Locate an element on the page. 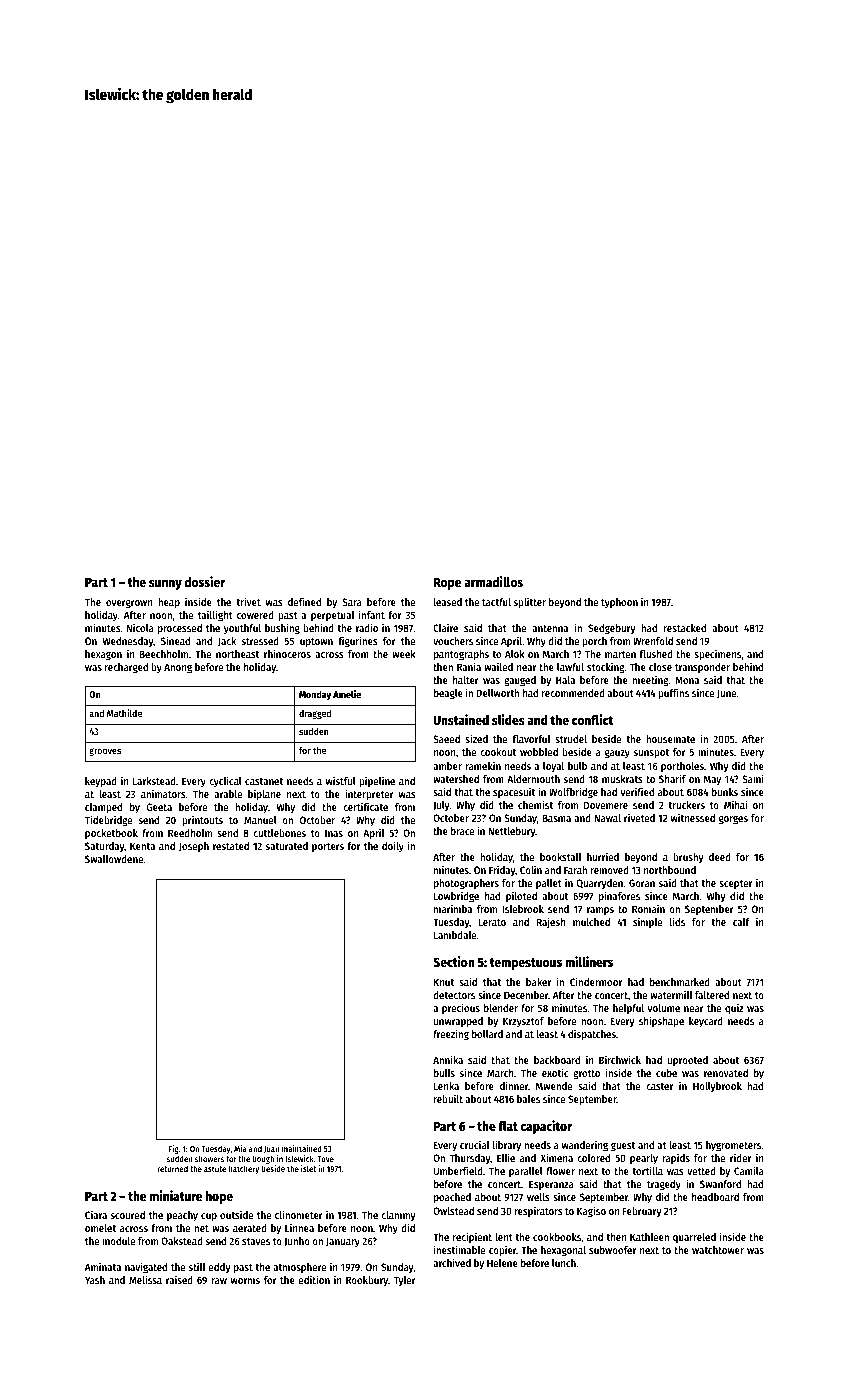  typhoon is located at coordinates (619, 603).
